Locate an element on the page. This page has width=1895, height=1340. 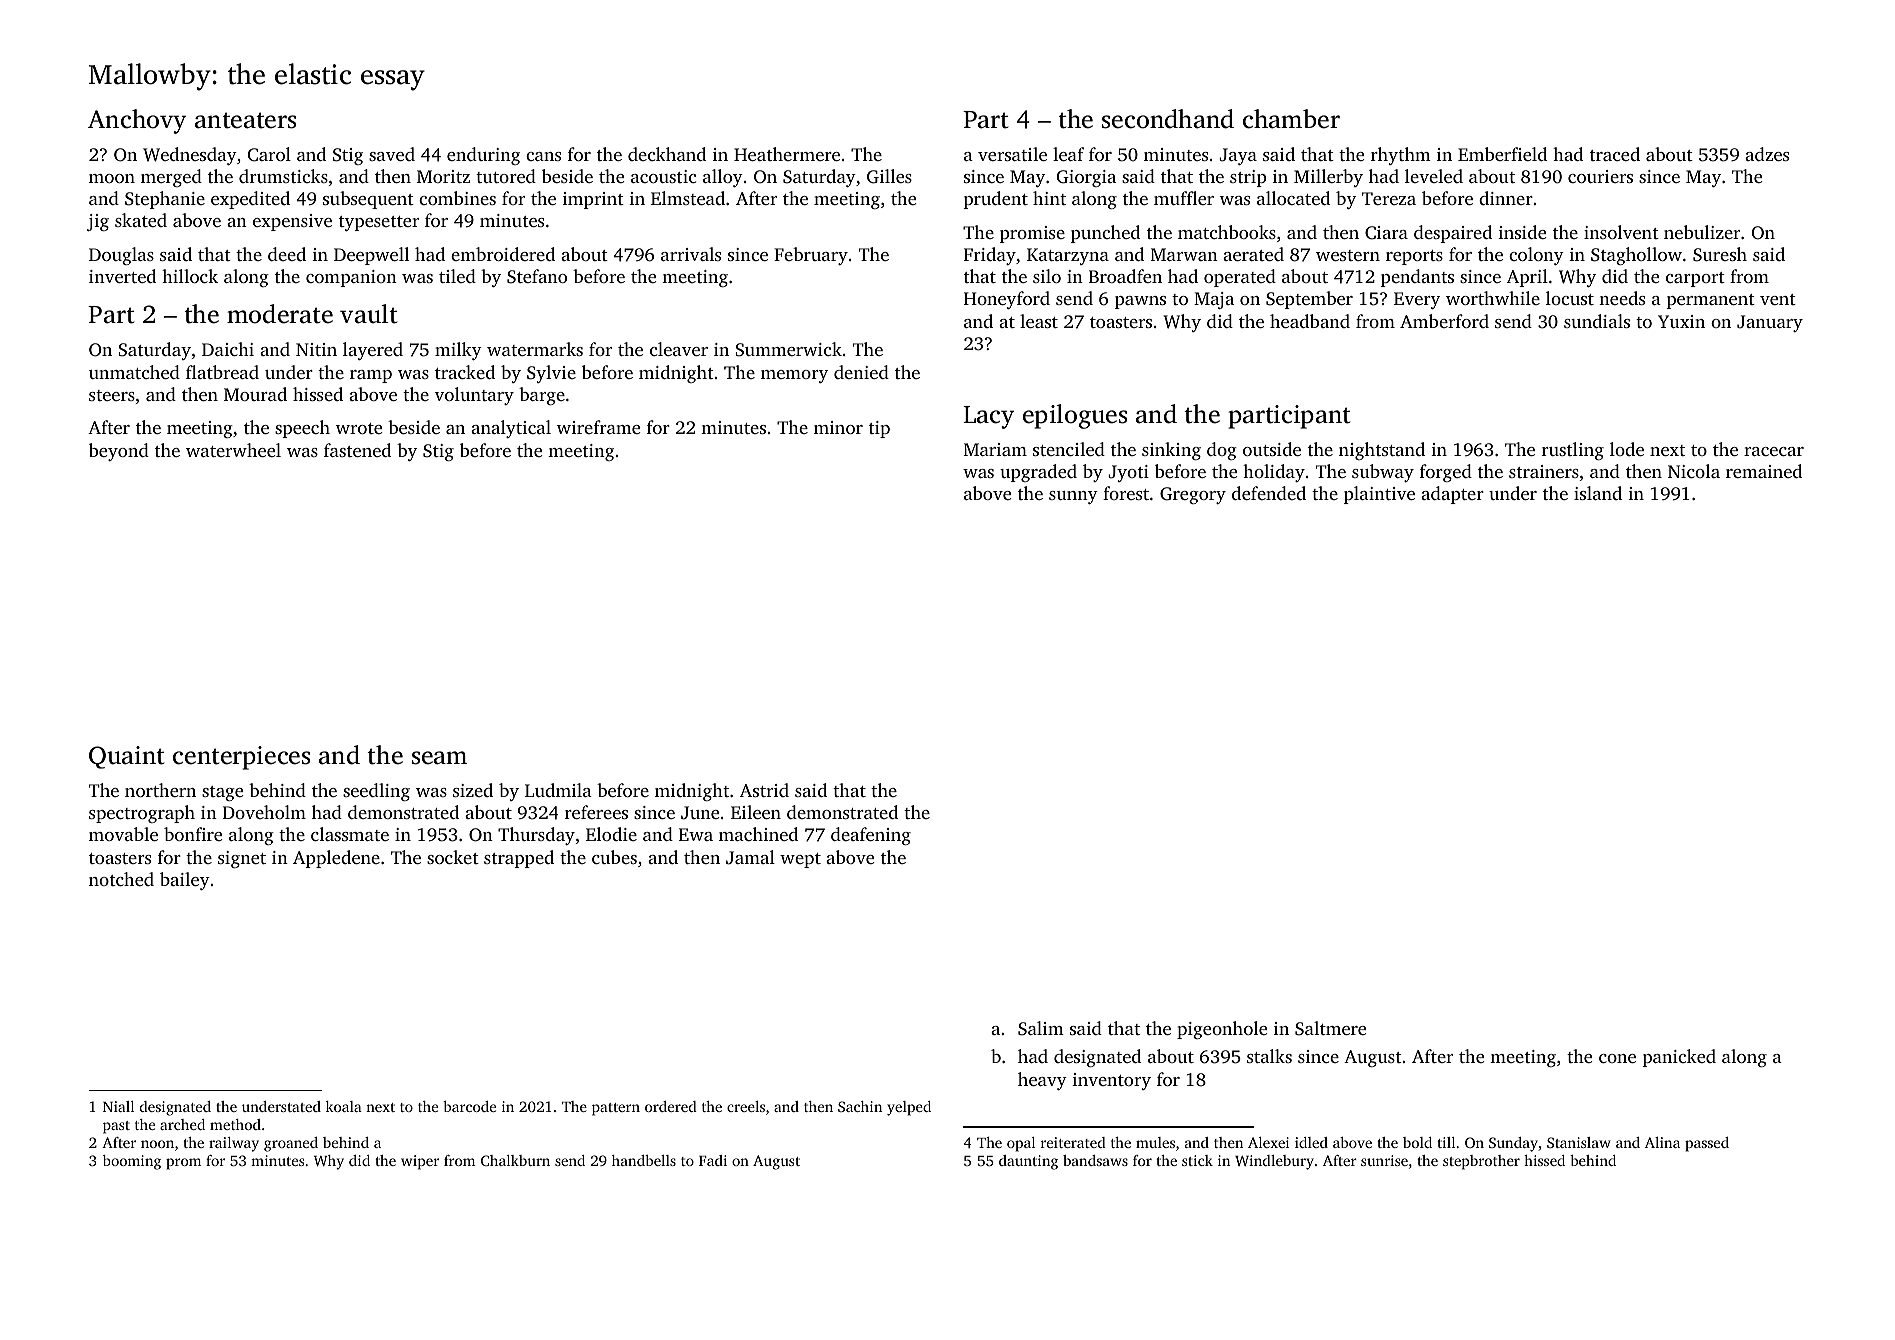
epilogues is located at coordinates (1075, 416).
